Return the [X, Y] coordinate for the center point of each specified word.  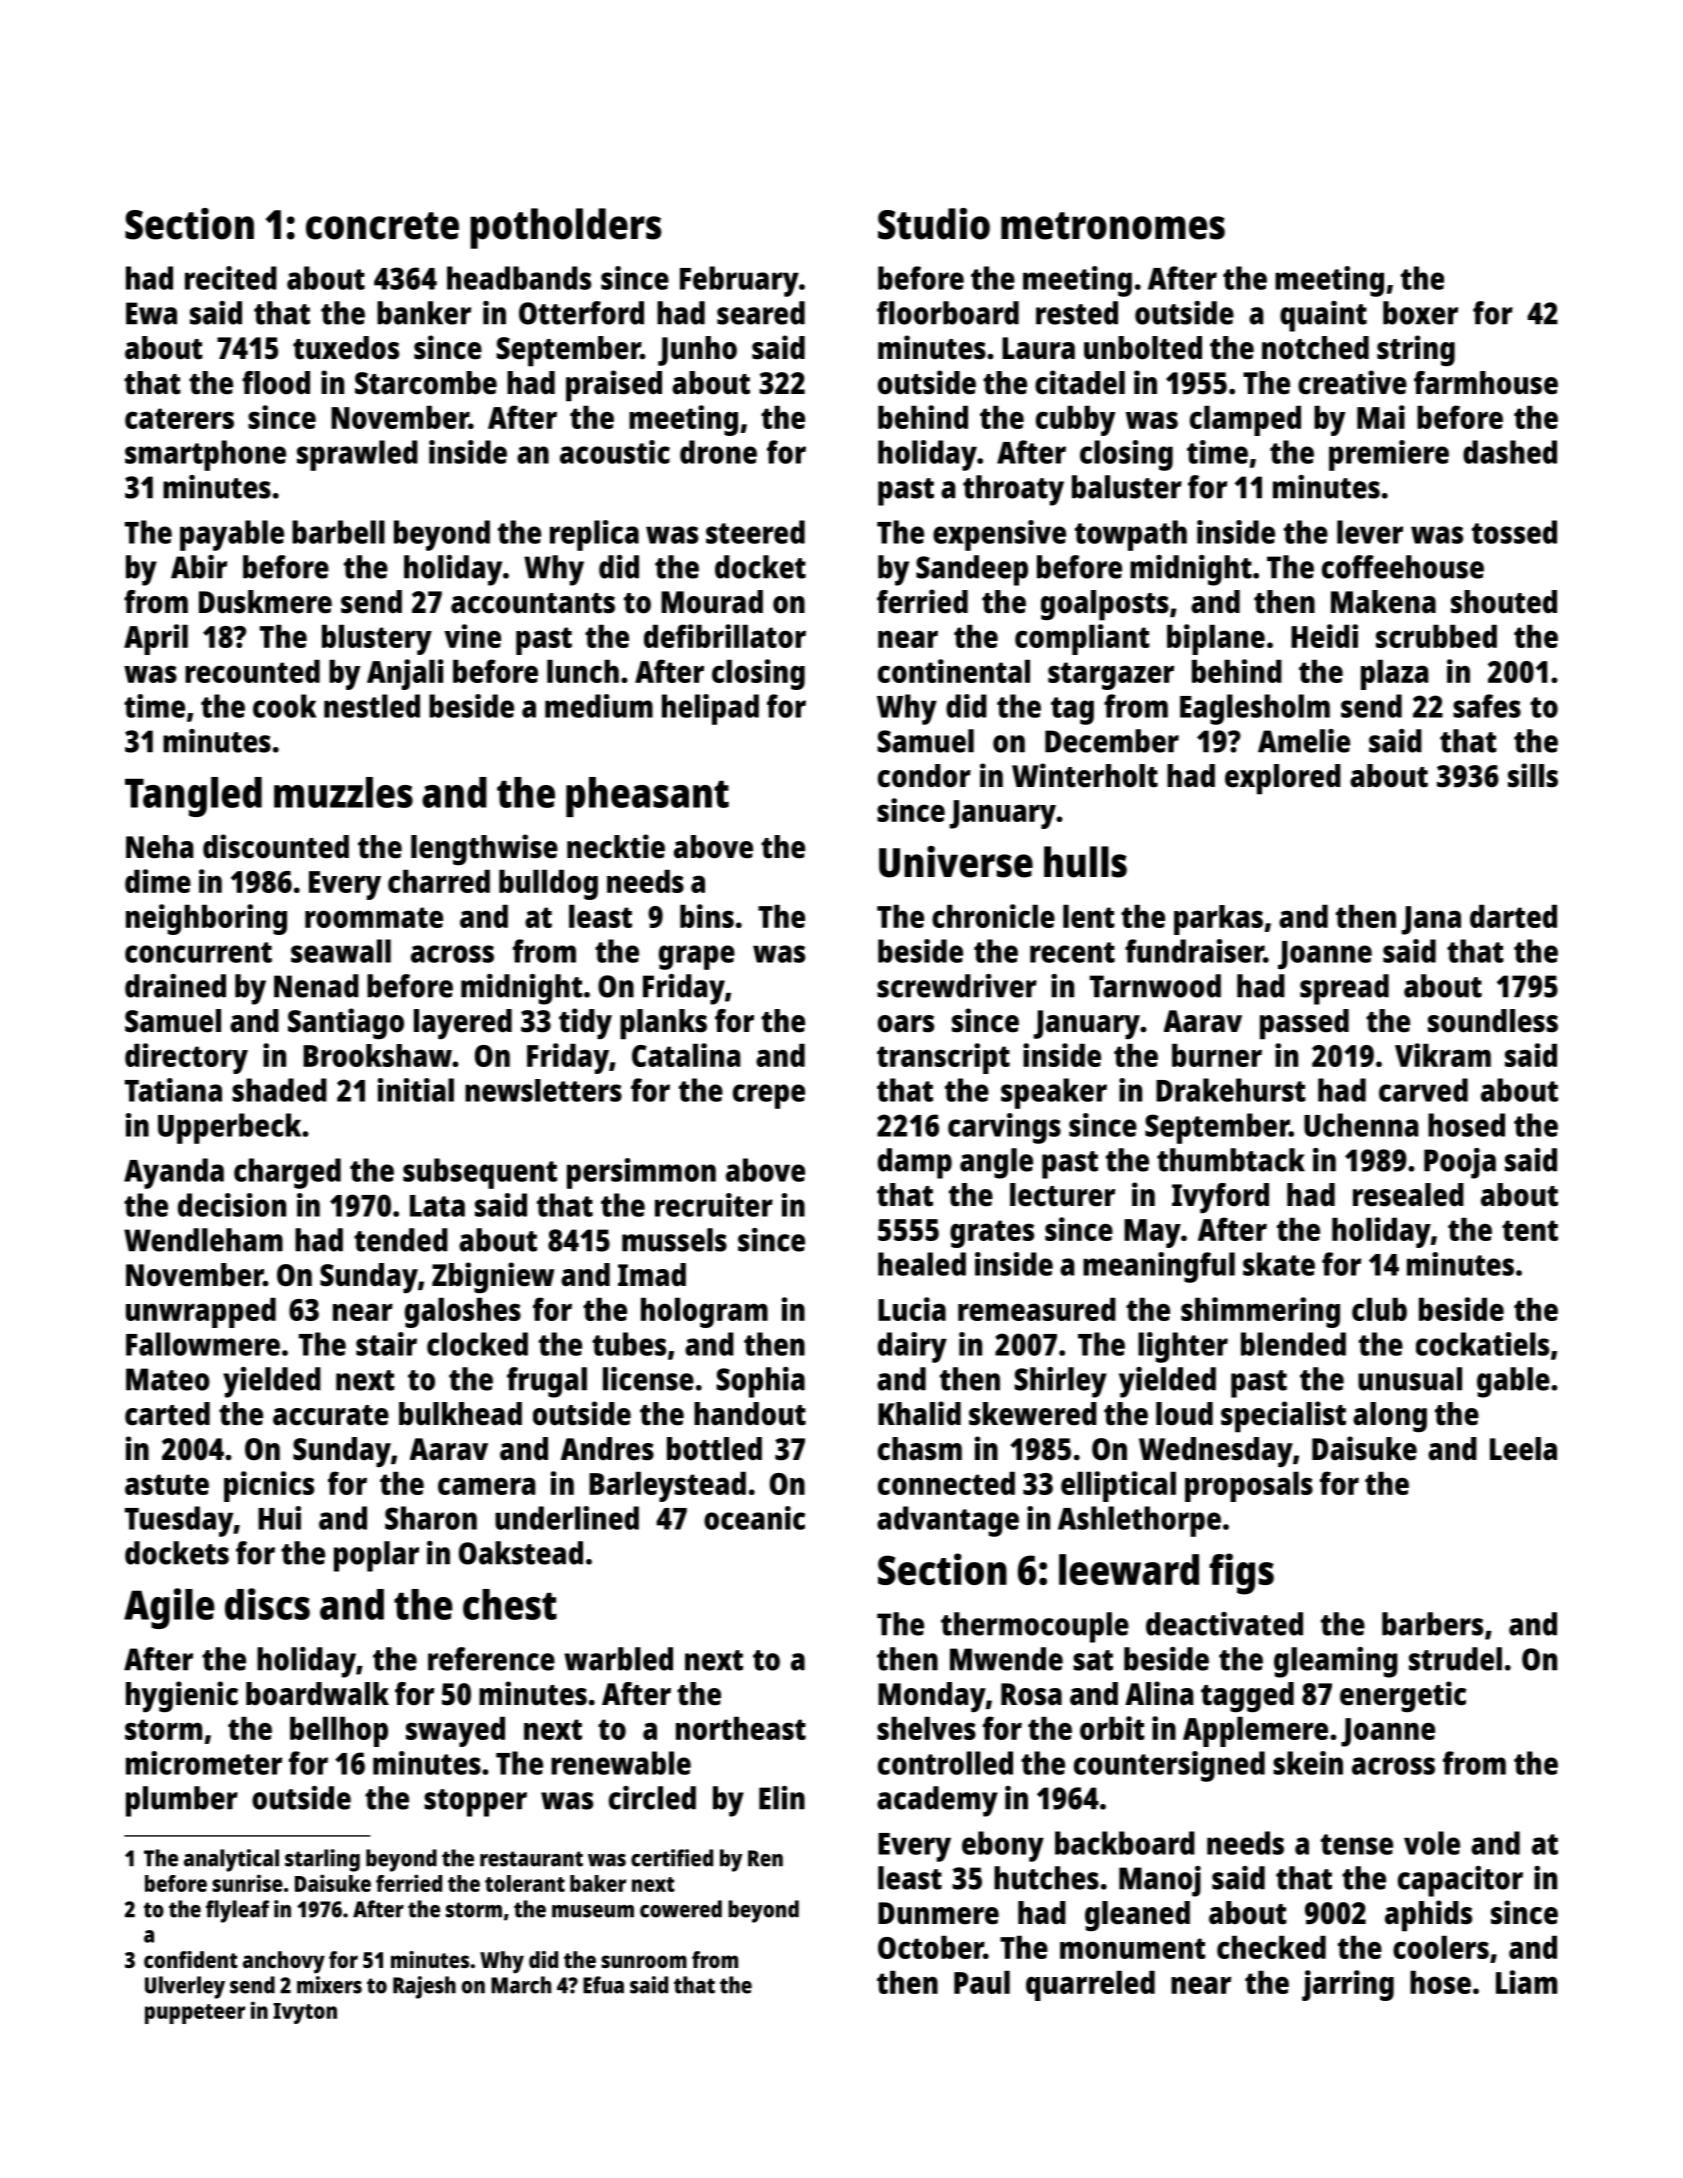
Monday [932, 1697]
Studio [934, 224]
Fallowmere [203, 1344]
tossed [1514, 532]
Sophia [760, 1382]
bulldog [548, 885]
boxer [1420, 313]
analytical [231, 1860]
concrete [382, 226]
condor [924, 776]
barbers [1432, 1624]
